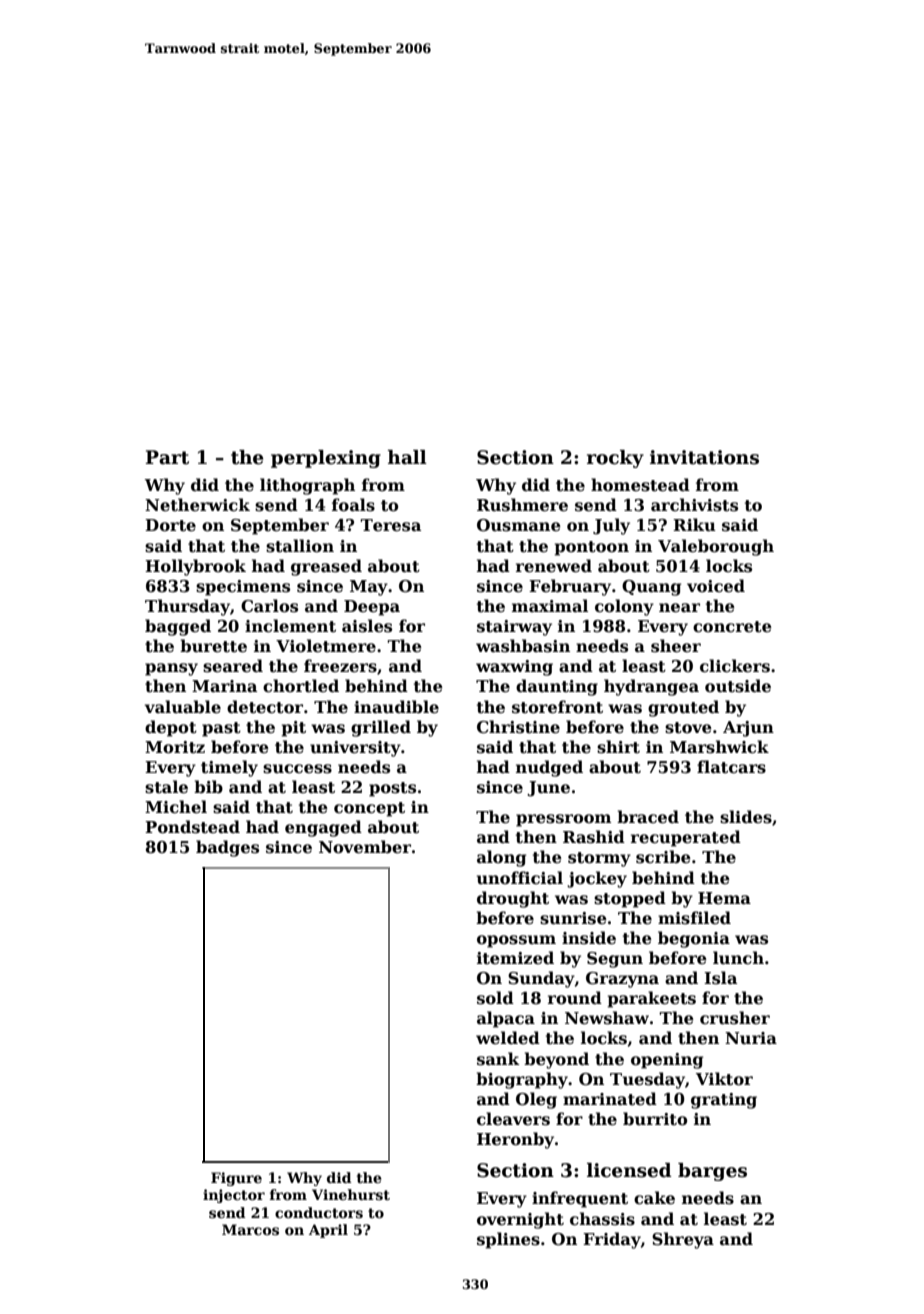  What do you see at coordinates (520, 877) in the screenshot?
I see `unofficial` at bounding box center [520, 877].
